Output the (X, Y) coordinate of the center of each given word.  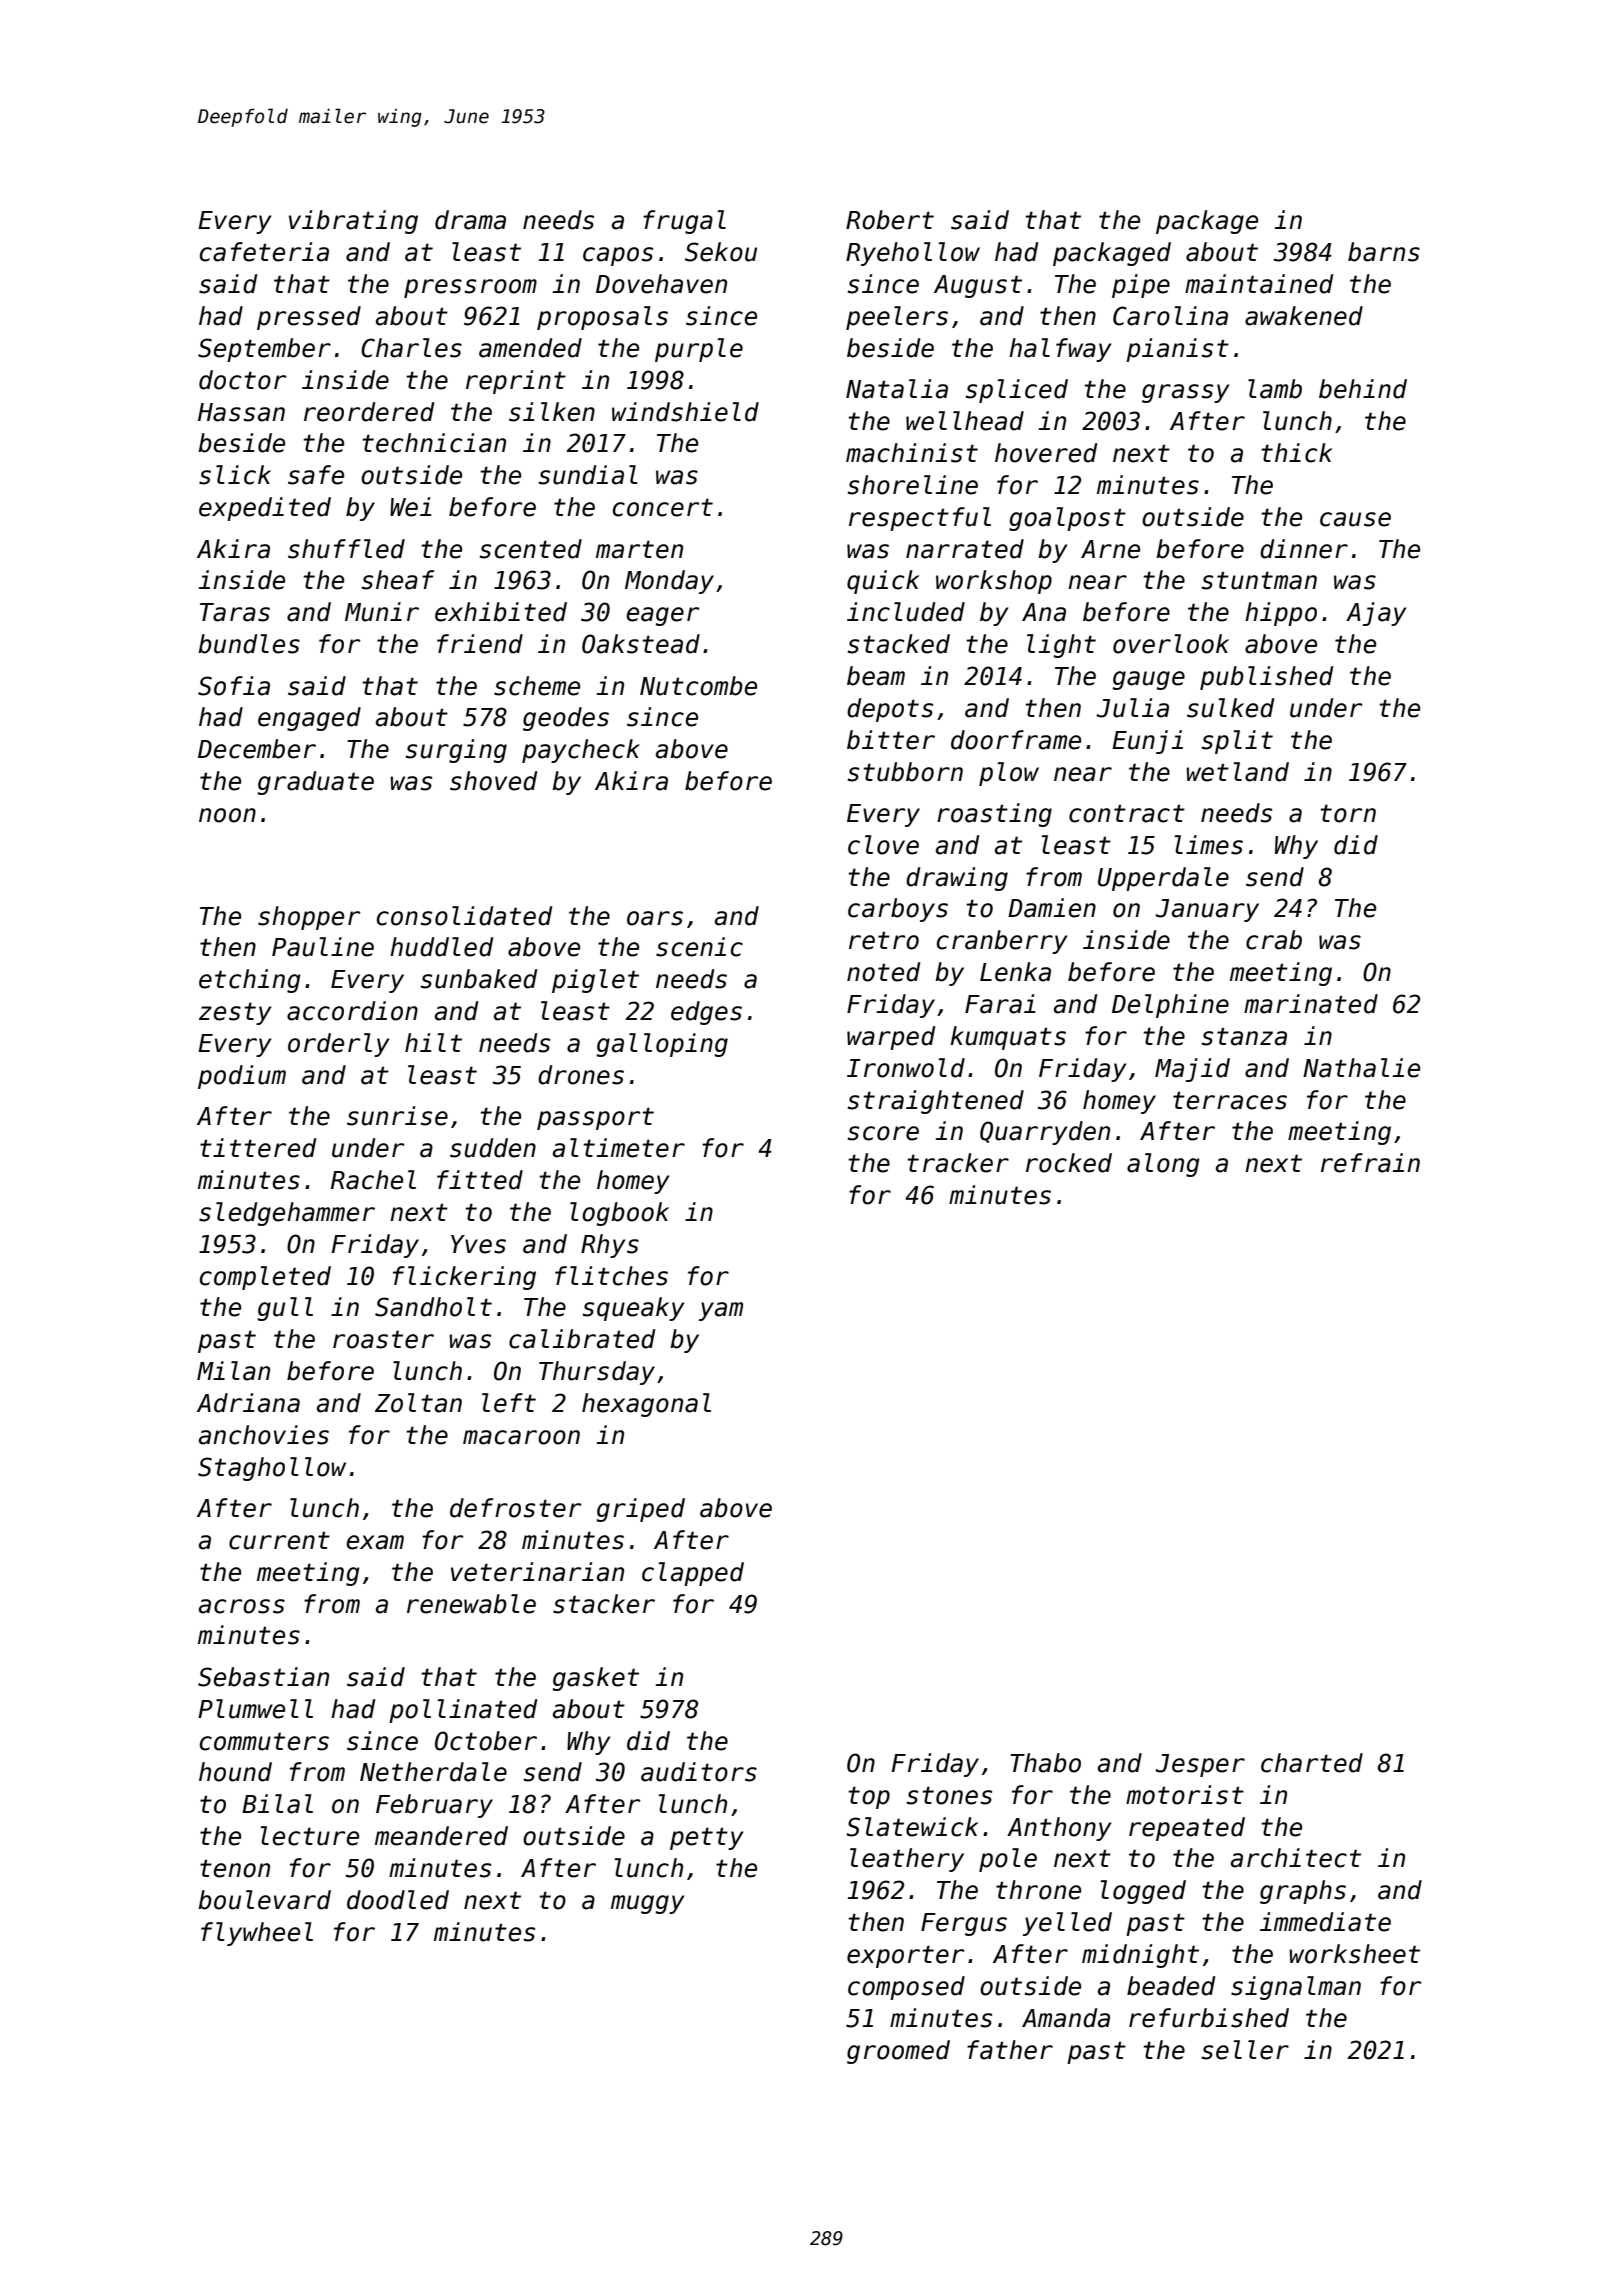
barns (1384, 252)
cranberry (1002, 942)
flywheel (257, 1934)
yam (721, 1311)
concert (663, 507)
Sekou (721, 252)
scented (531, 549)
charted (1312, 1763)
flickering (464, 1278)
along (1163, 1165)
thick (1296, 453)
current (279, 1541)
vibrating (353, 222)
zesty (235, 1013)
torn (1348, 813)
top (869, 1797)
